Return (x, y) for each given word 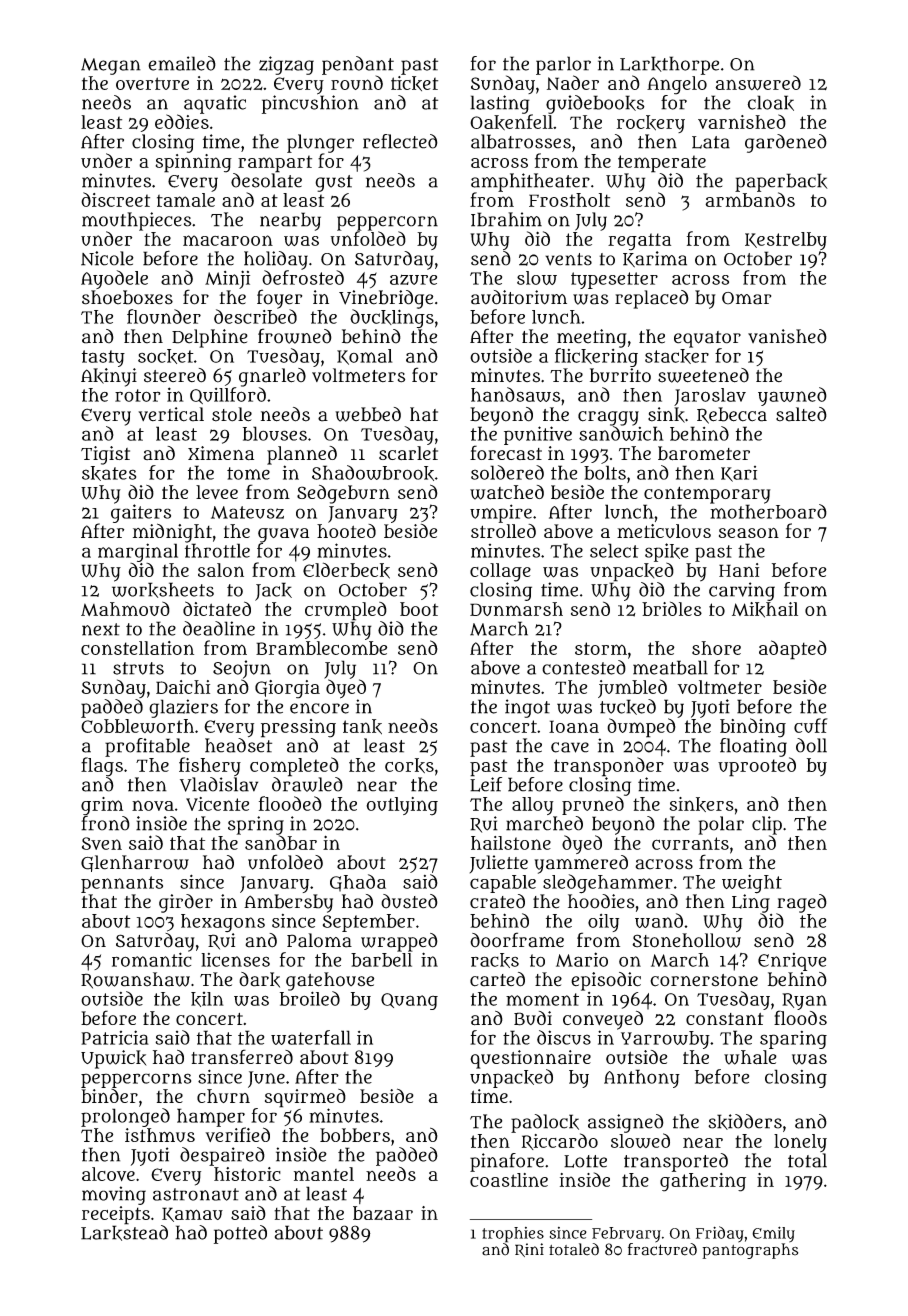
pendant (358, 65)
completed (294, 767)
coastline (509, 1180)
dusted (409, 901)
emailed (182, 63)
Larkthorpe (669, 65)
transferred (242, 1057)
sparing (793, 1040)
